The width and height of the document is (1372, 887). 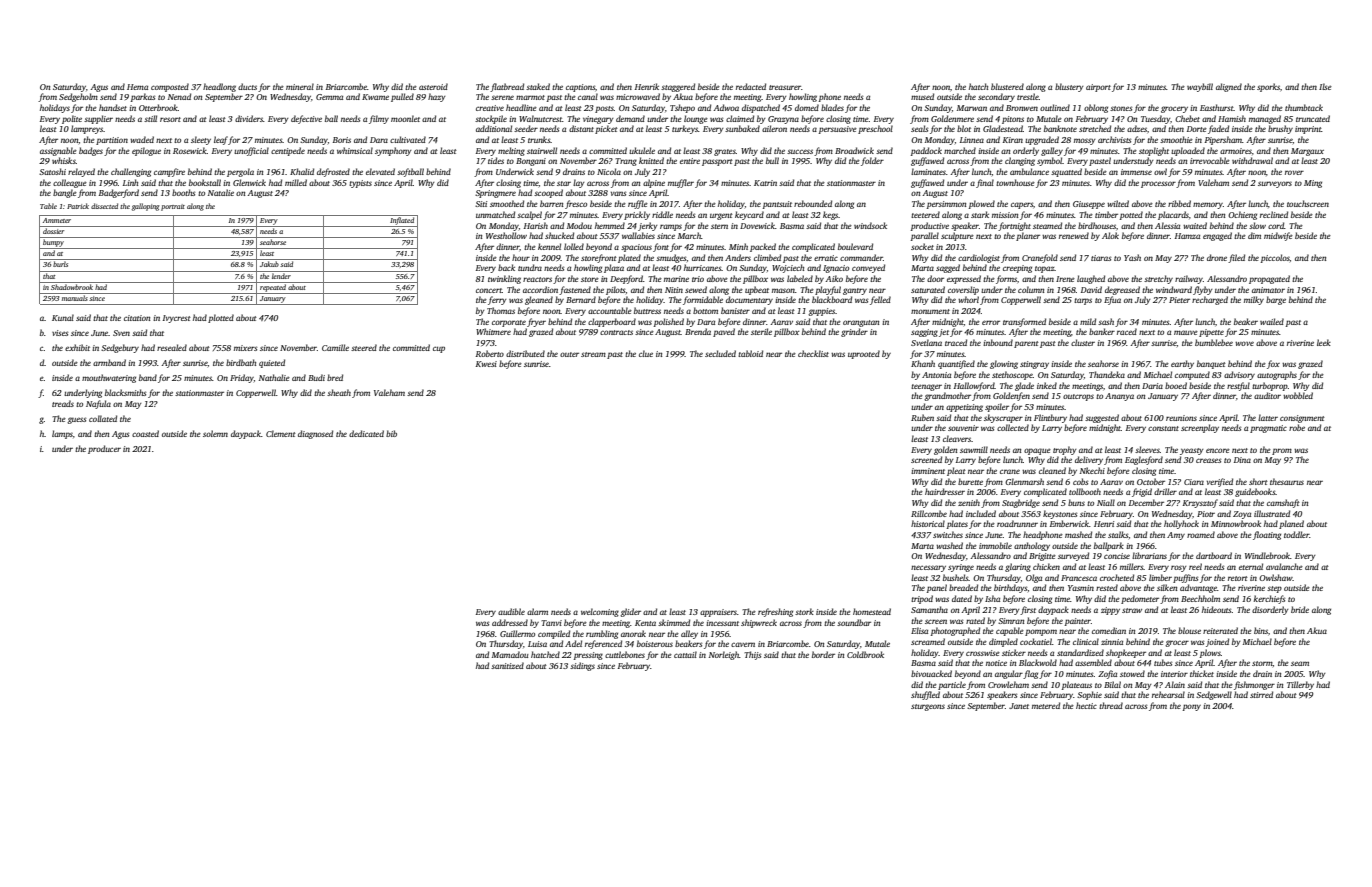 I want to click on spacious, so click(x=636, y=248).
